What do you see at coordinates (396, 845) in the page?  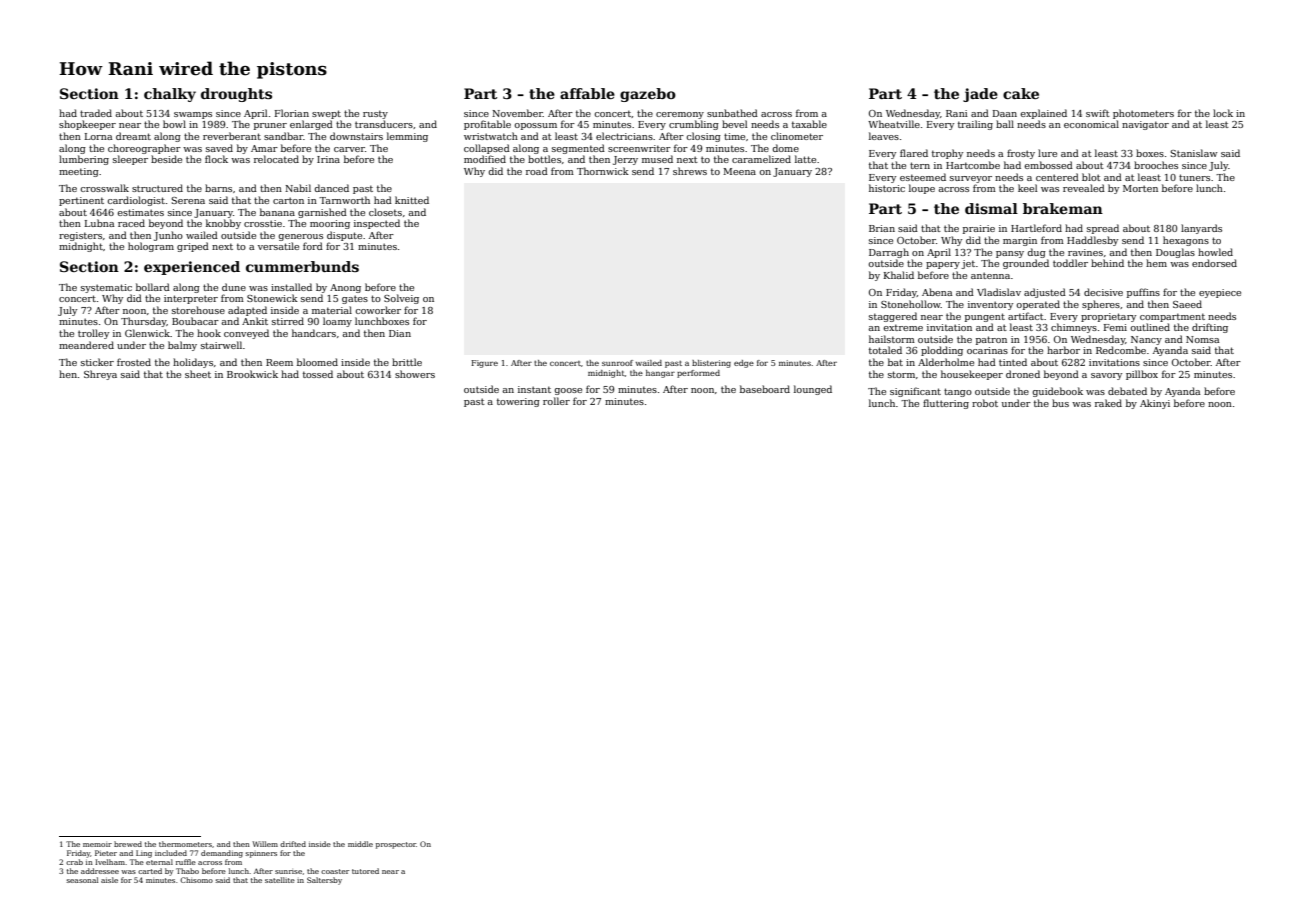 I see `prospector` at bounding box center [396, 845].
